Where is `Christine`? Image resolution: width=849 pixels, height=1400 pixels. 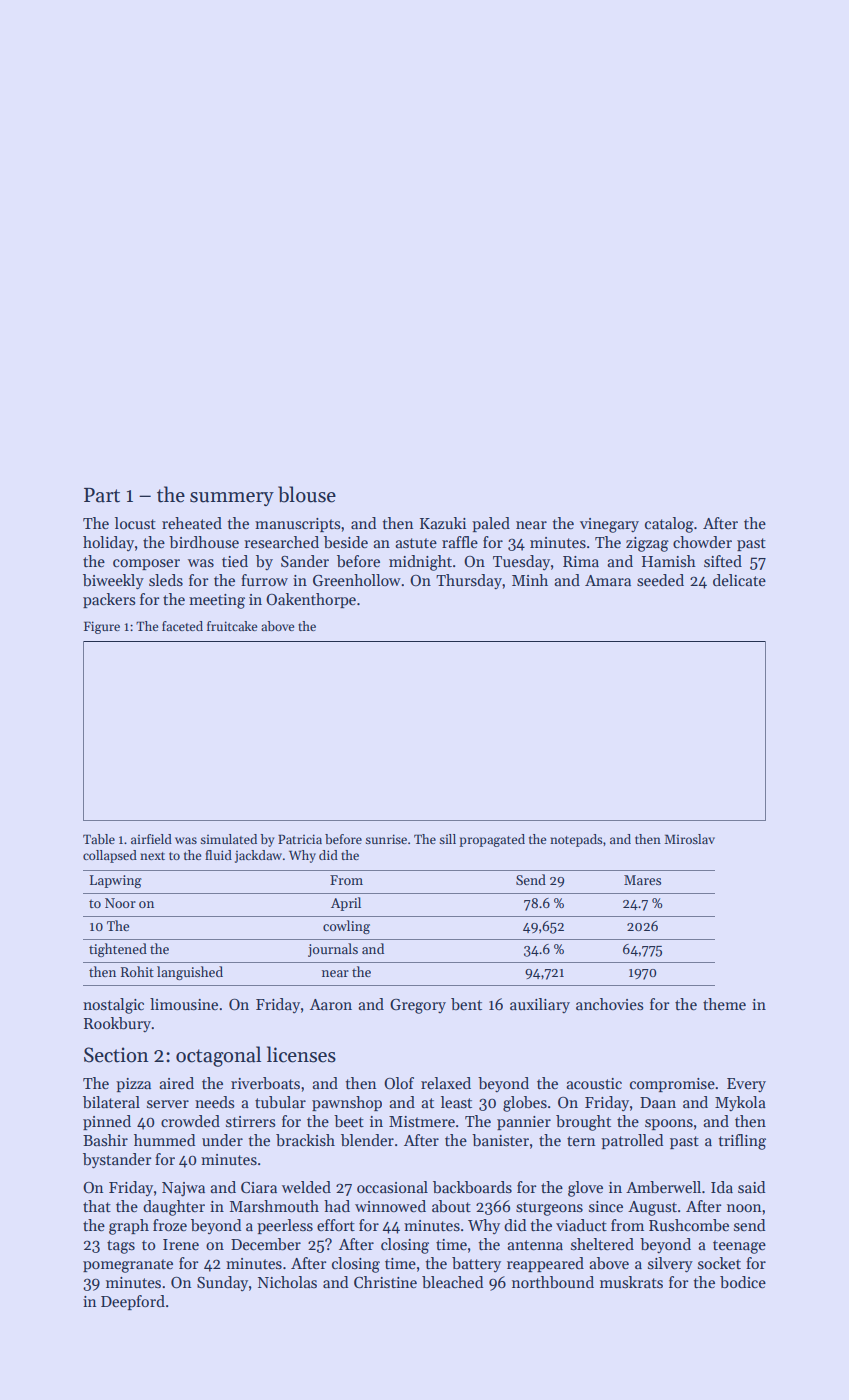 Christine is located at coordinates (385, 1282).
